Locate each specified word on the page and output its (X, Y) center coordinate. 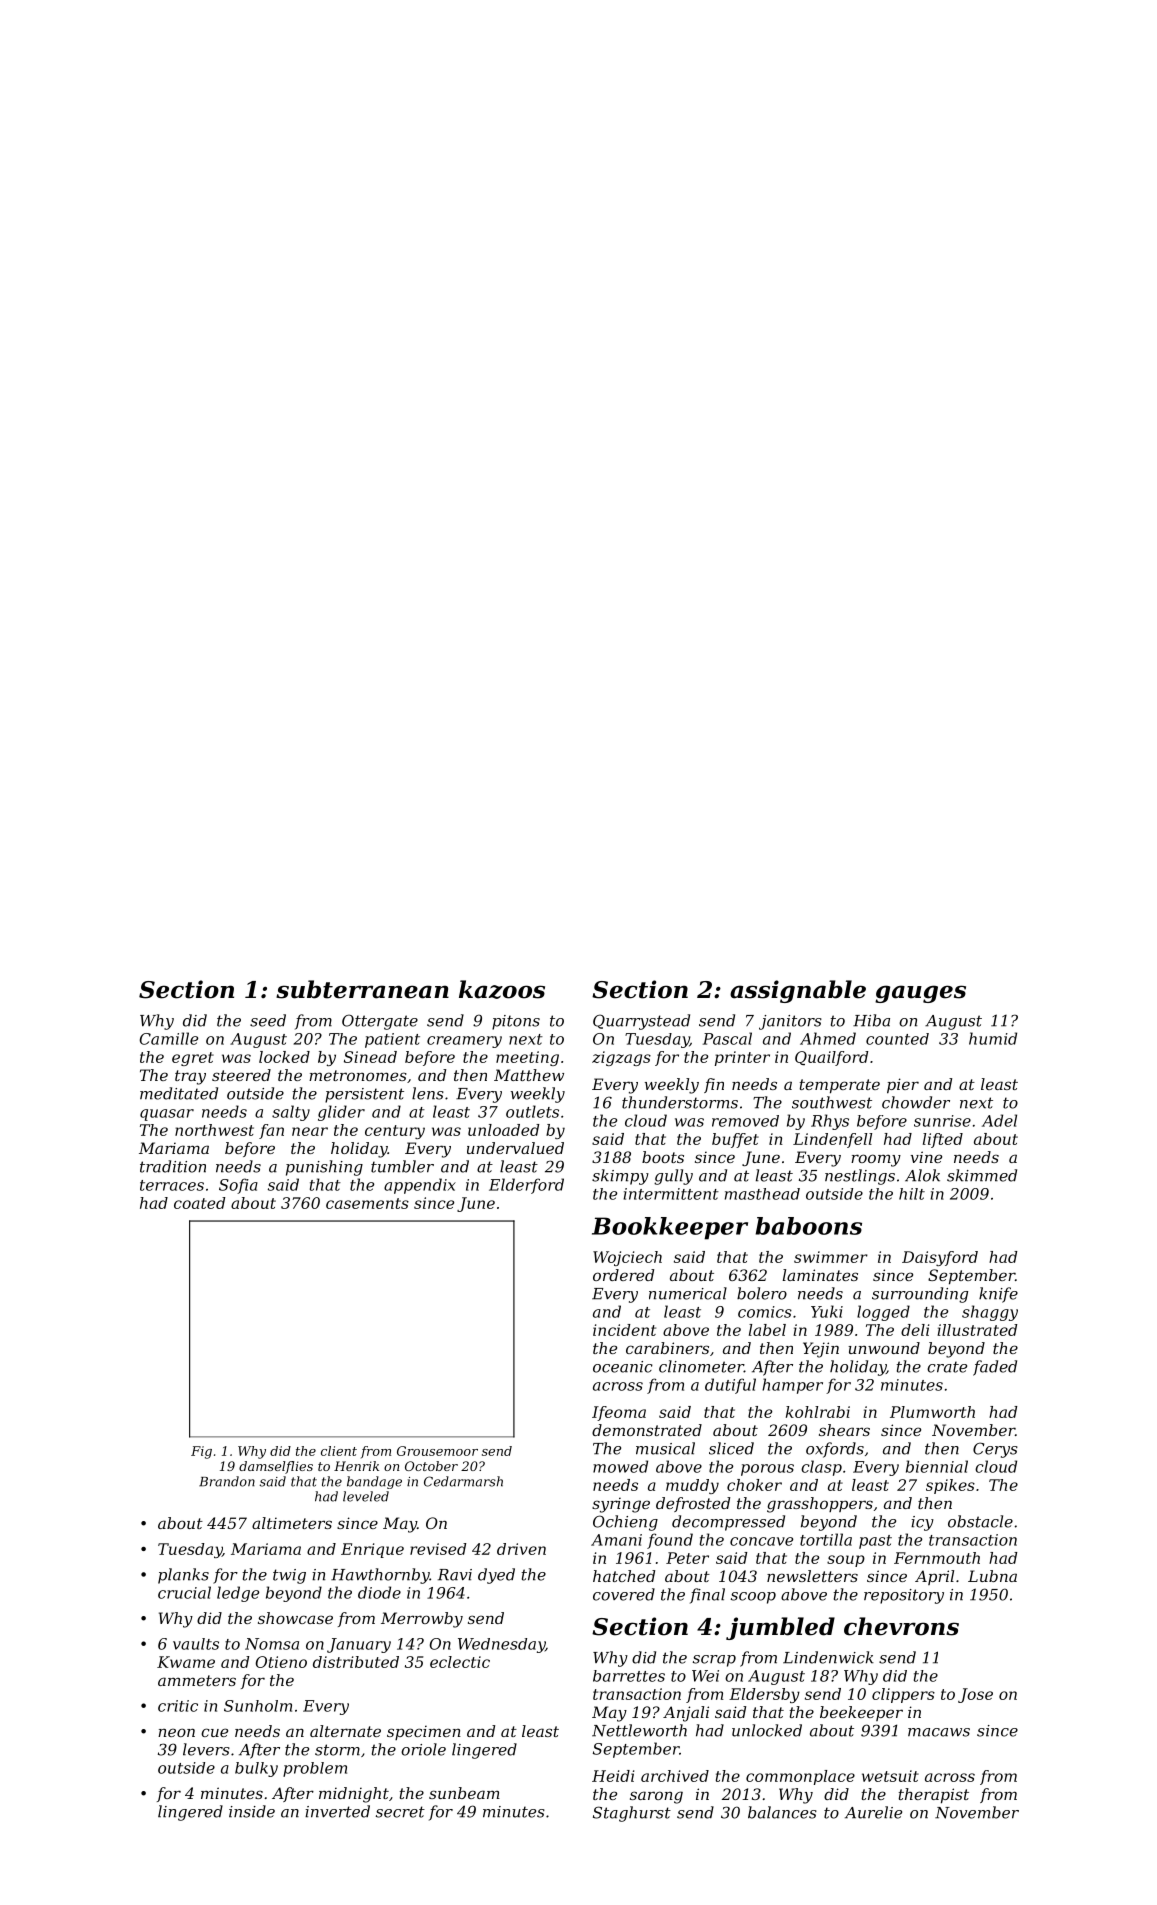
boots (663, 1157)
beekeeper (861, 1713)
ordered (623, 1275)
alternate (345, 1731)
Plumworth (932, 1412)
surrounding (920, 1295)
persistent (364, 1095)
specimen (424, 1732)
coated (199, 1203)
